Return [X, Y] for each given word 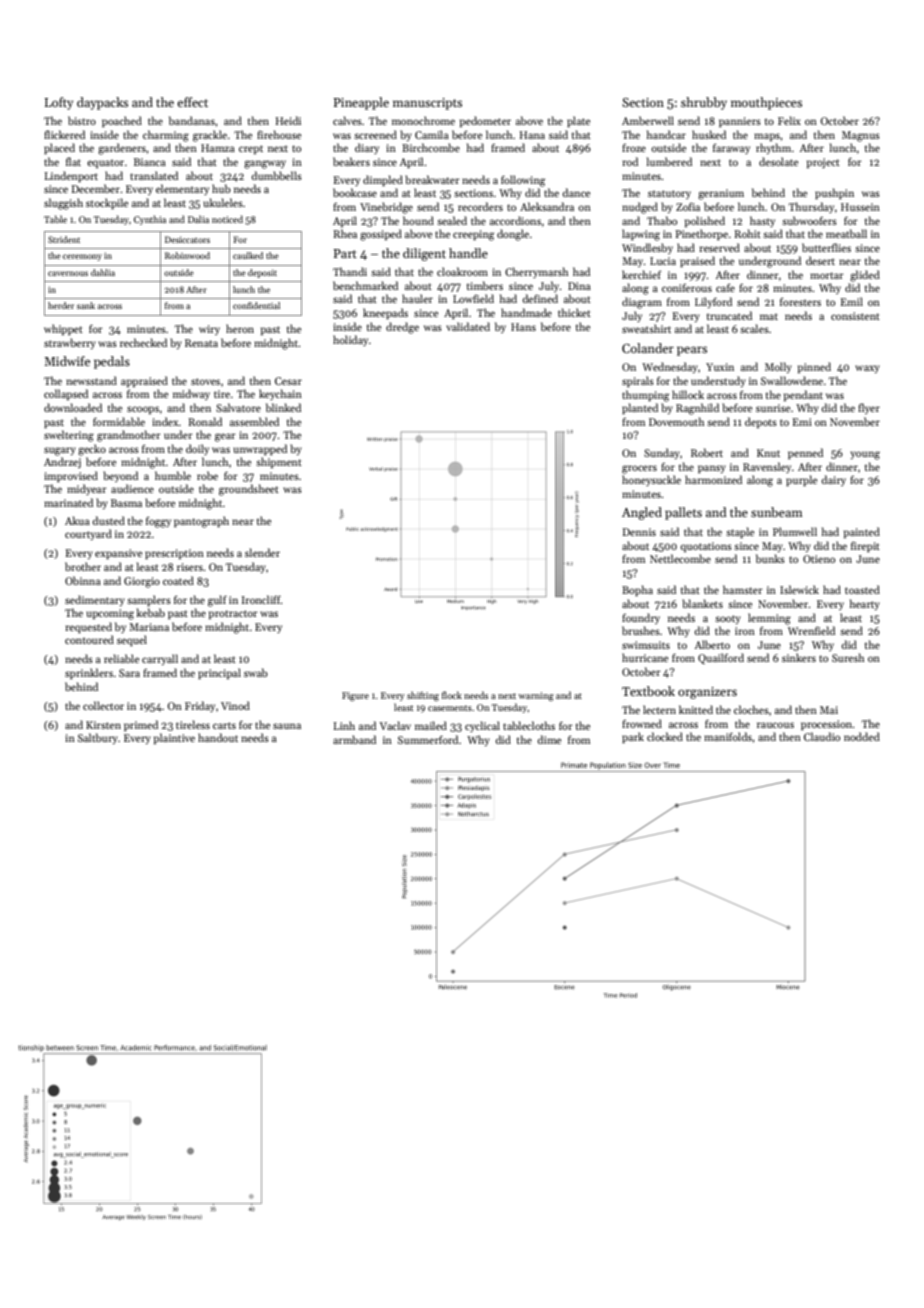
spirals [638, 381]
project [823, 163]
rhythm [773, 148]
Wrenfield [811, 630]
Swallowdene [792, 380]
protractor [233, 614]
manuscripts [427, 104]
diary [367, 148]
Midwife [67, 361]
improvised [71, 476]
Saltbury [98, 738]
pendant [803, 395]
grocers [639, 469]
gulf [217, 601]
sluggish [63, 204]
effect [192, 102]
